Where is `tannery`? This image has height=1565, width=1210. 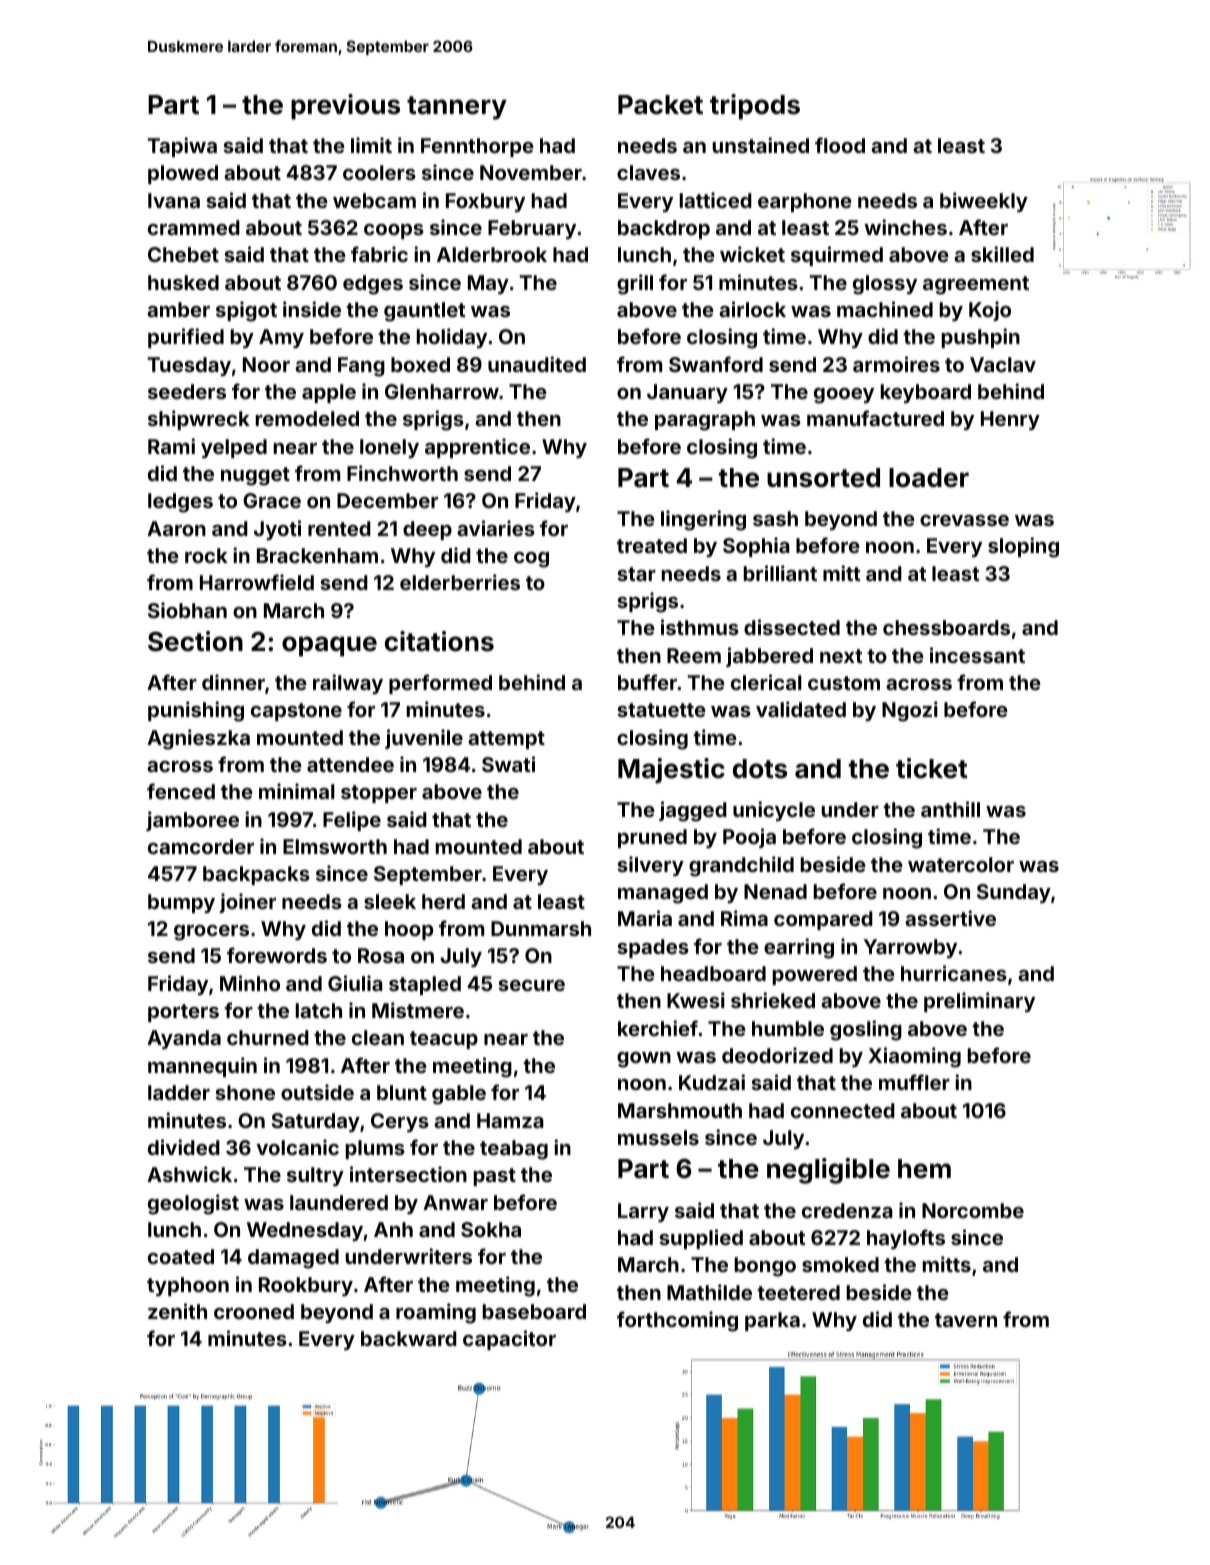 tannery is located at coordinates (457, 108).
